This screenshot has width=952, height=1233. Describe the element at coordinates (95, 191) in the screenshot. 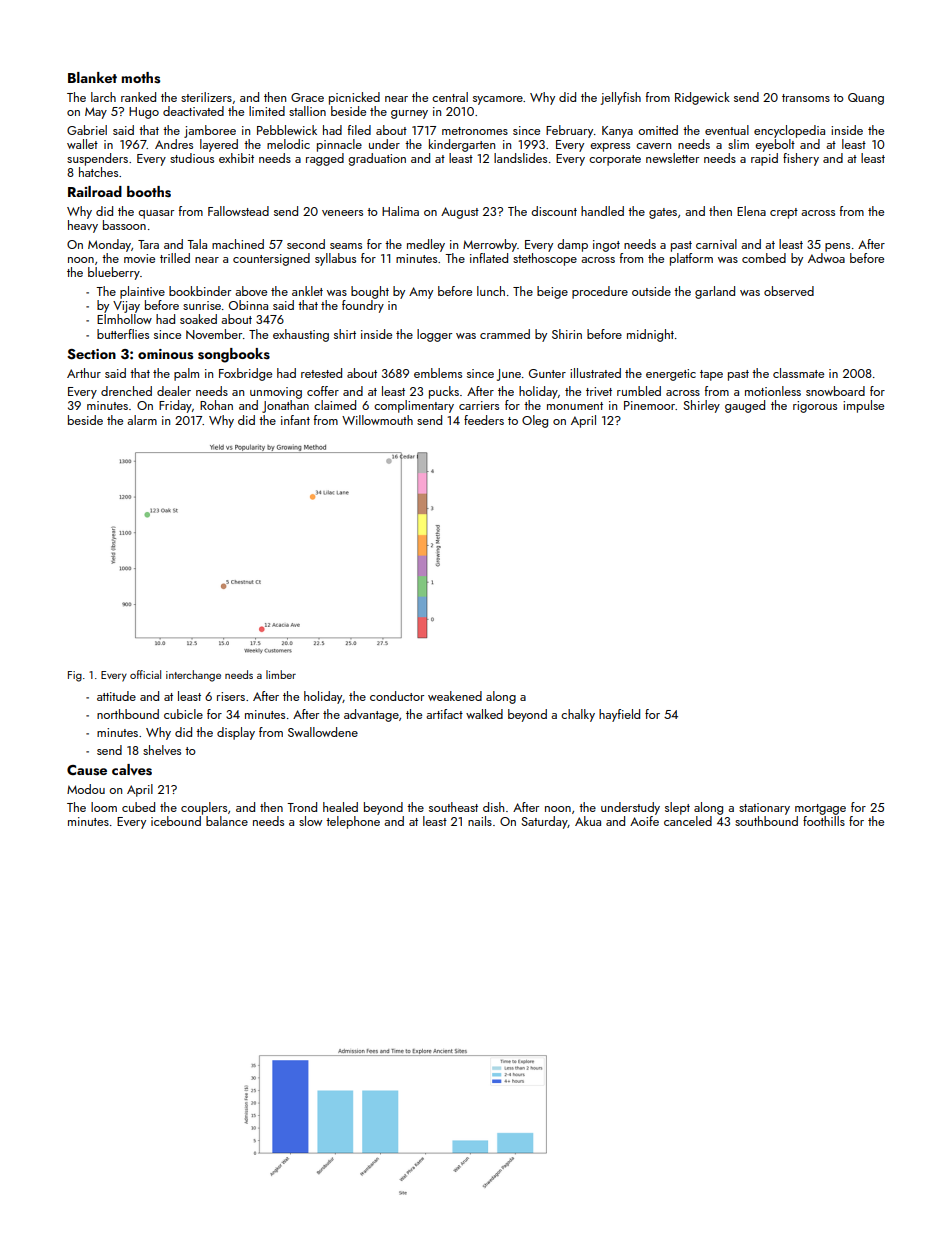

I see `Railroad` at that location.
